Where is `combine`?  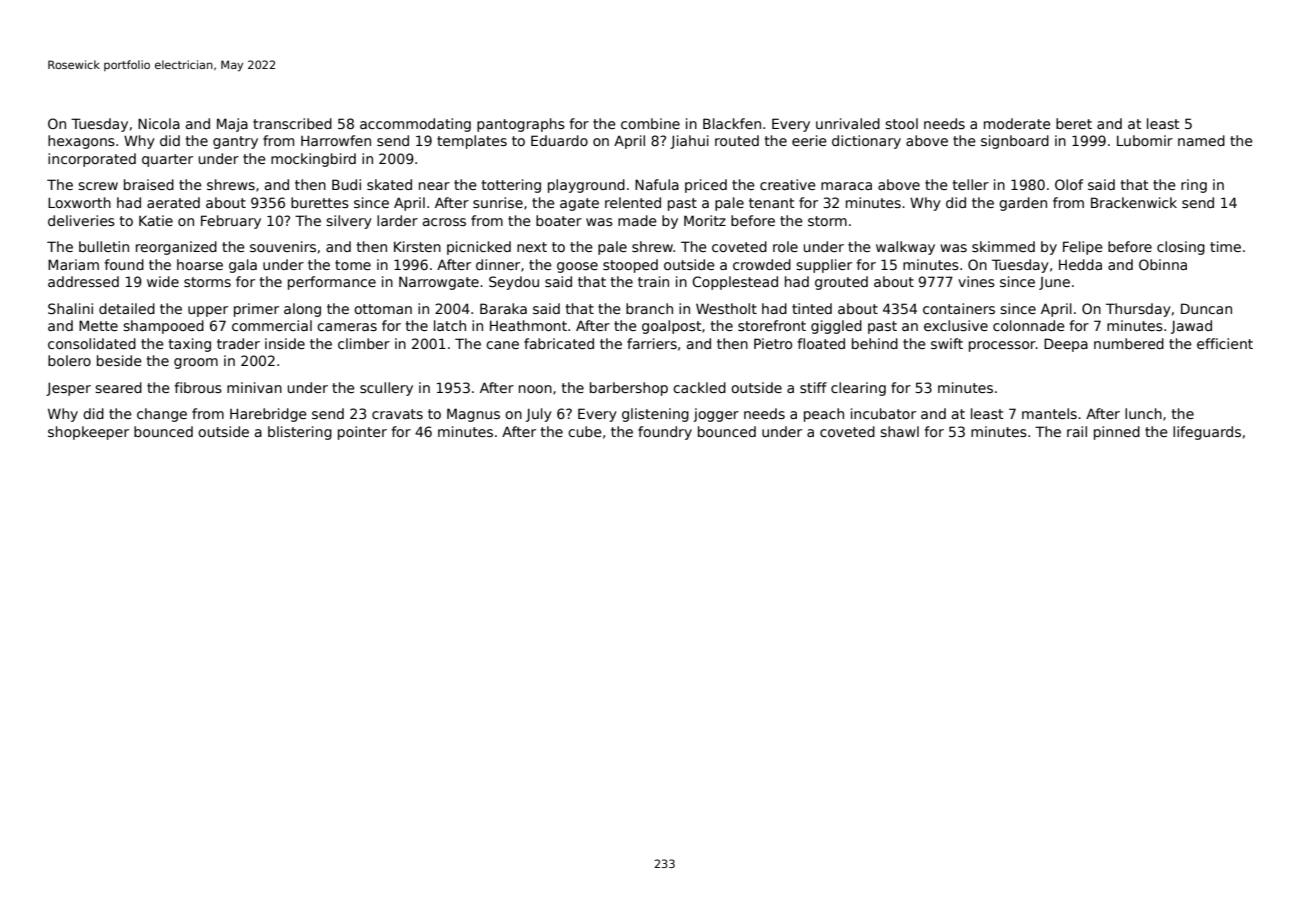 combine is located at coordinates (650, 123).
